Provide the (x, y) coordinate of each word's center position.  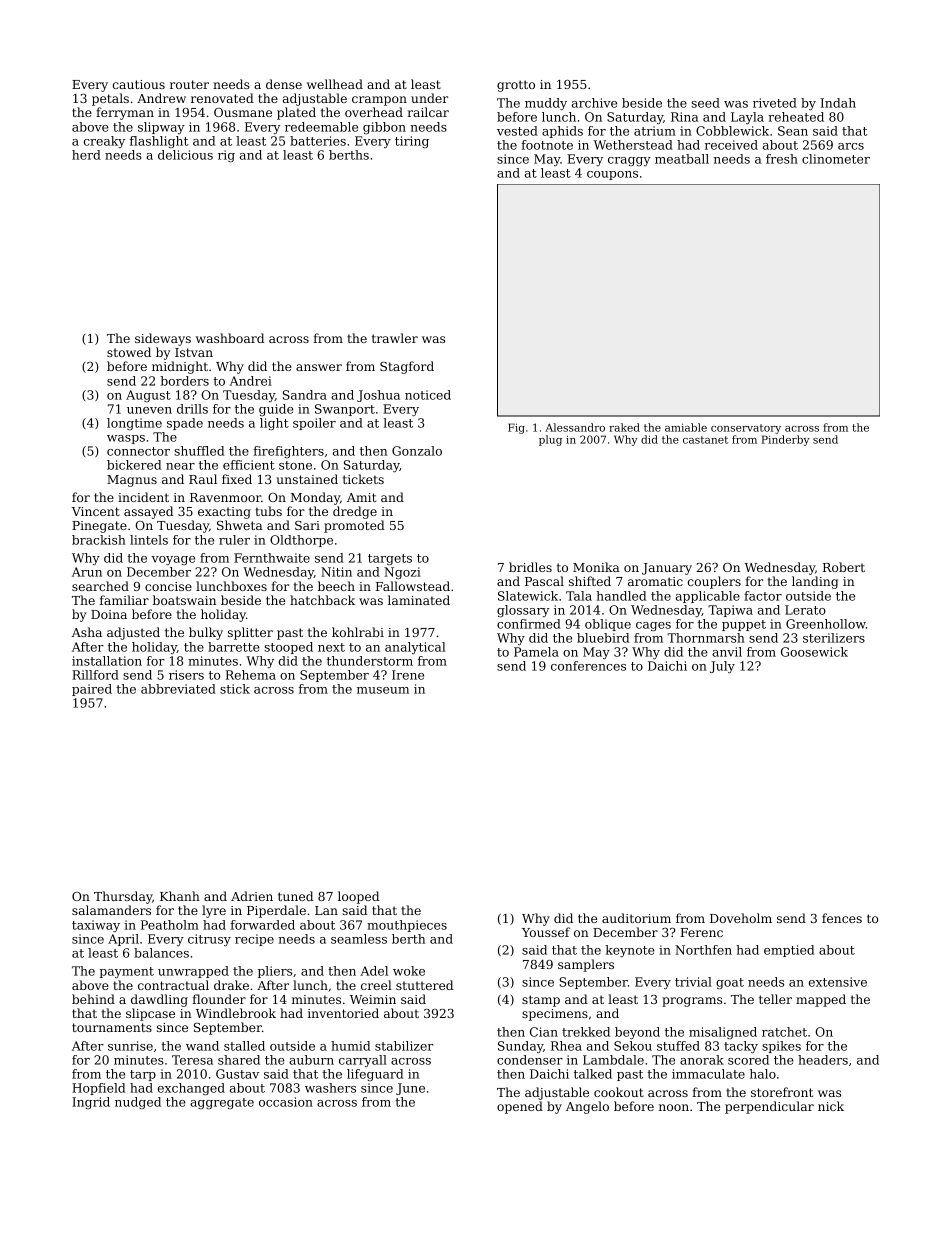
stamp (541, 1001)
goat (730, 983)
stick (235, 689)
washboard (230, 338)
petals (110, 99)
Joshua (378, 396)
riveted (775, 103)
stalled (244, 1046)
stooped (288, 648)
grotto (516, 86)
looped (358, 897)
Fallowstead (413, 586)
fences (842, 918)
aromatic (655, 581)
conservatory (746, 429)
